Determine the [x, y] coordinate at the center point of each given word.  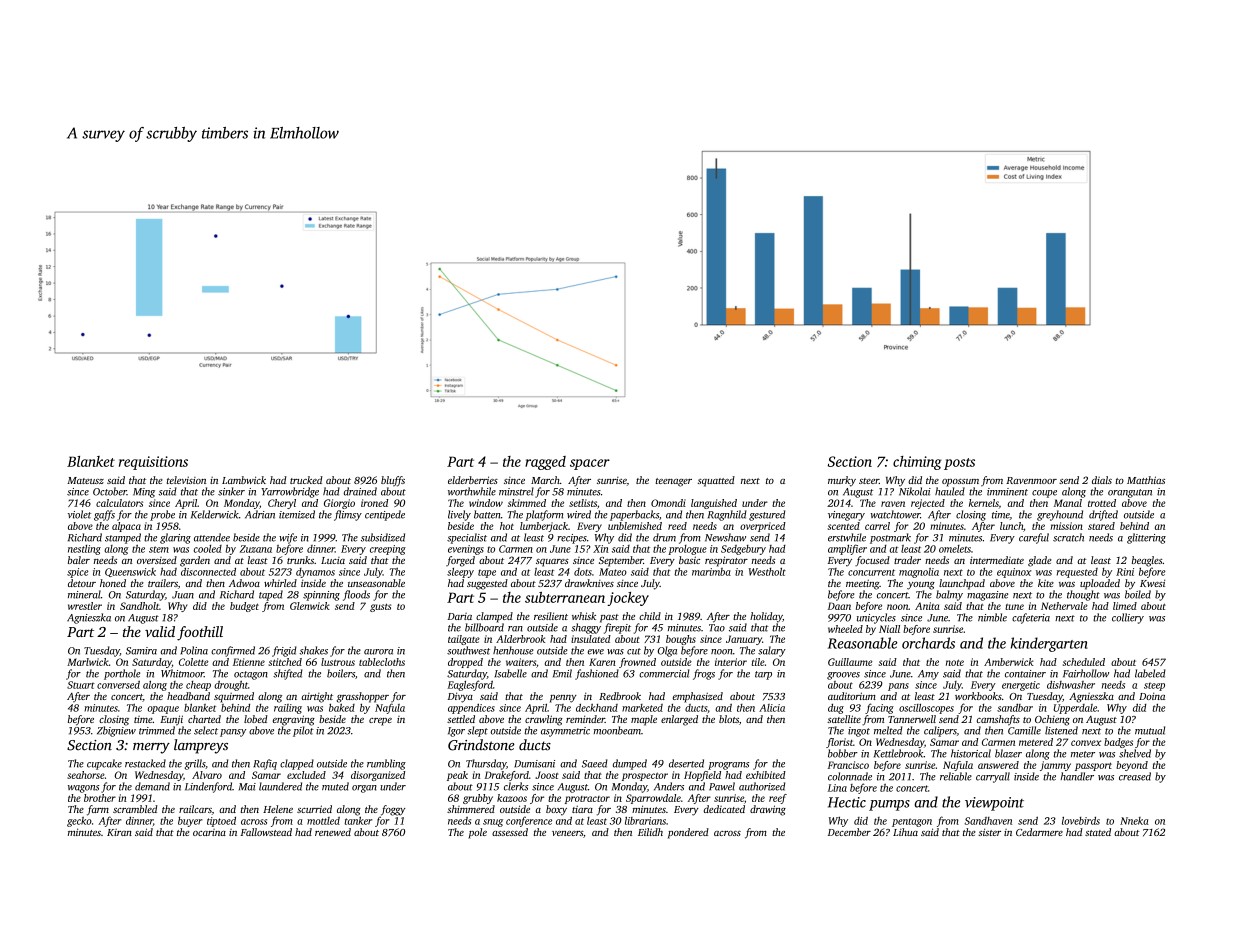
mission [1067, 526]
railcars [195, 809]
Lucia [333, 560]
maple [644, 720]
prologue [687, 550]
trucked [306, 480]
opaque [163, 710]
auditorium [852, 696]
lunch [1011, 526]
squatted [716, 481]
